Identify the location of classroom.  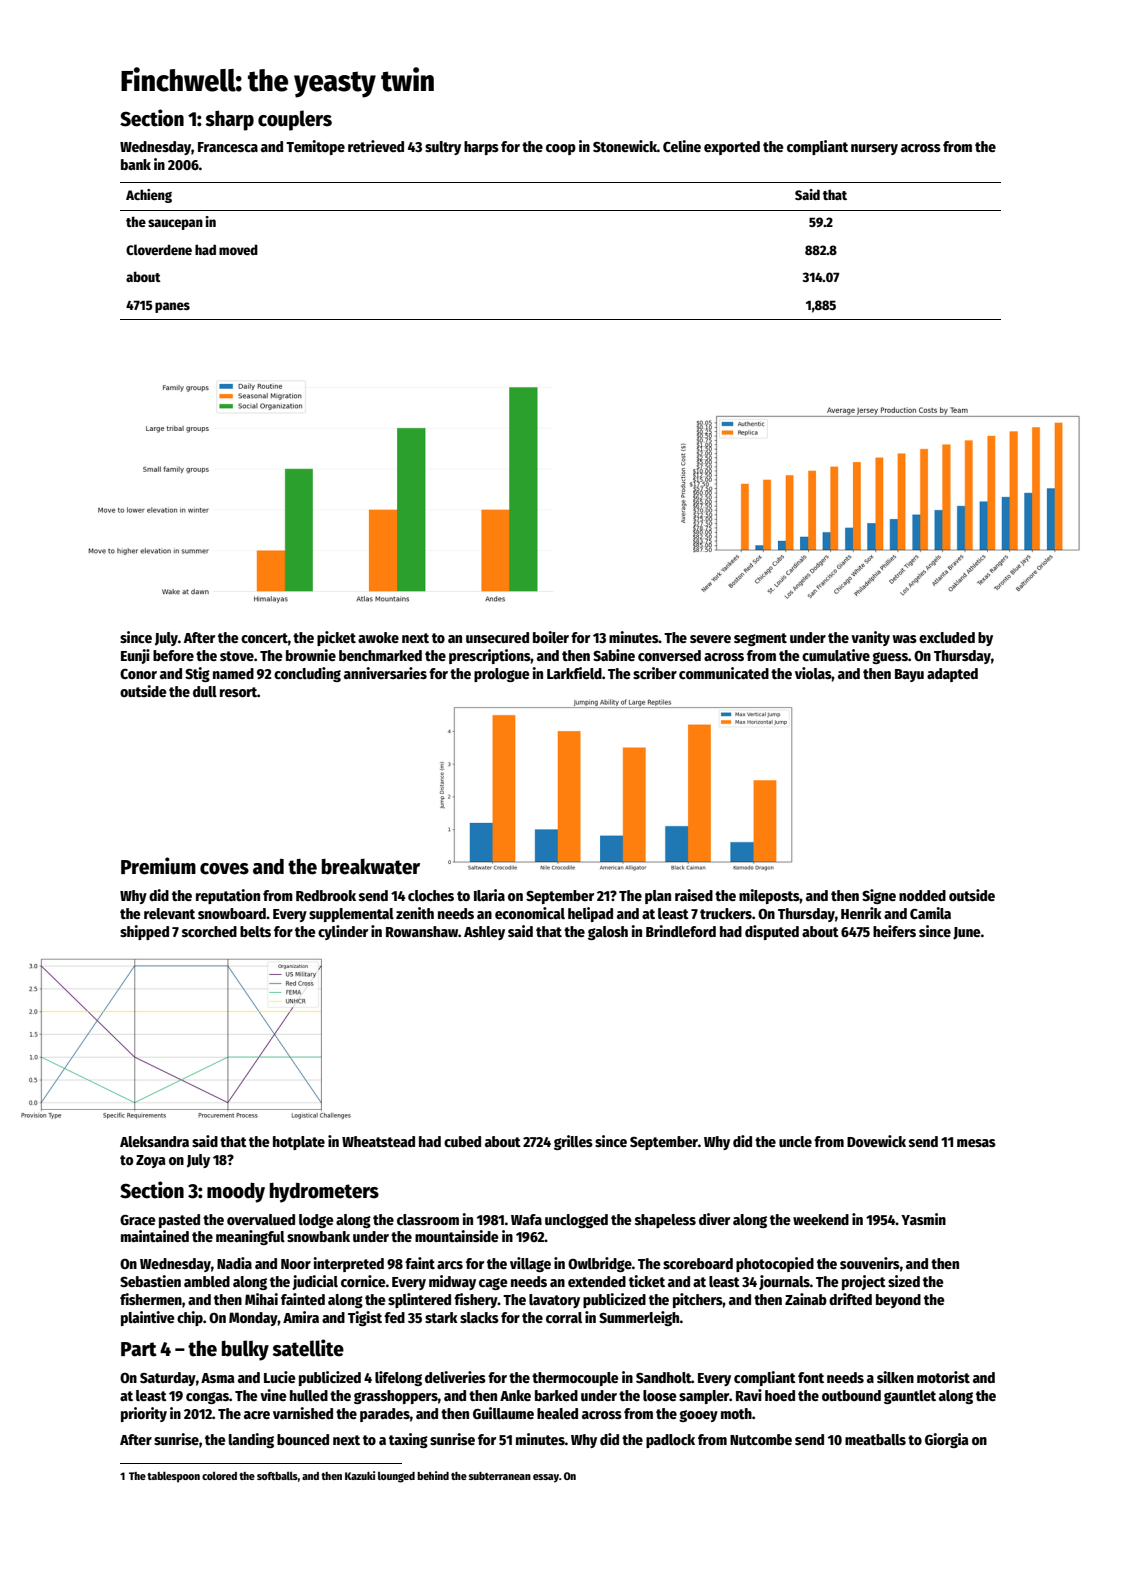
(428, 1219).
